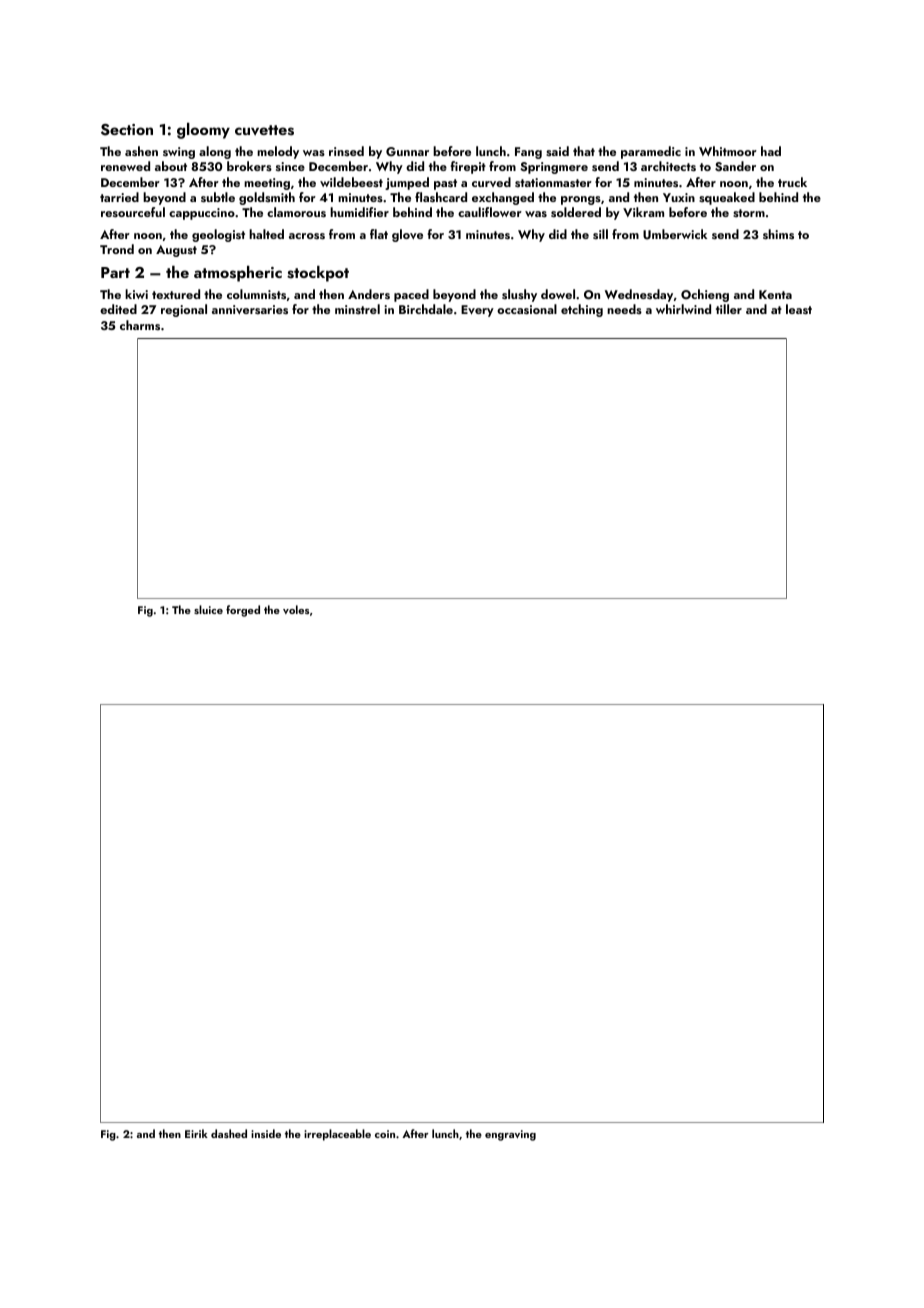  What do you see at coordinates (202, 214) in the image?
I see `cappuccino` at bounding box center [202, 214].
